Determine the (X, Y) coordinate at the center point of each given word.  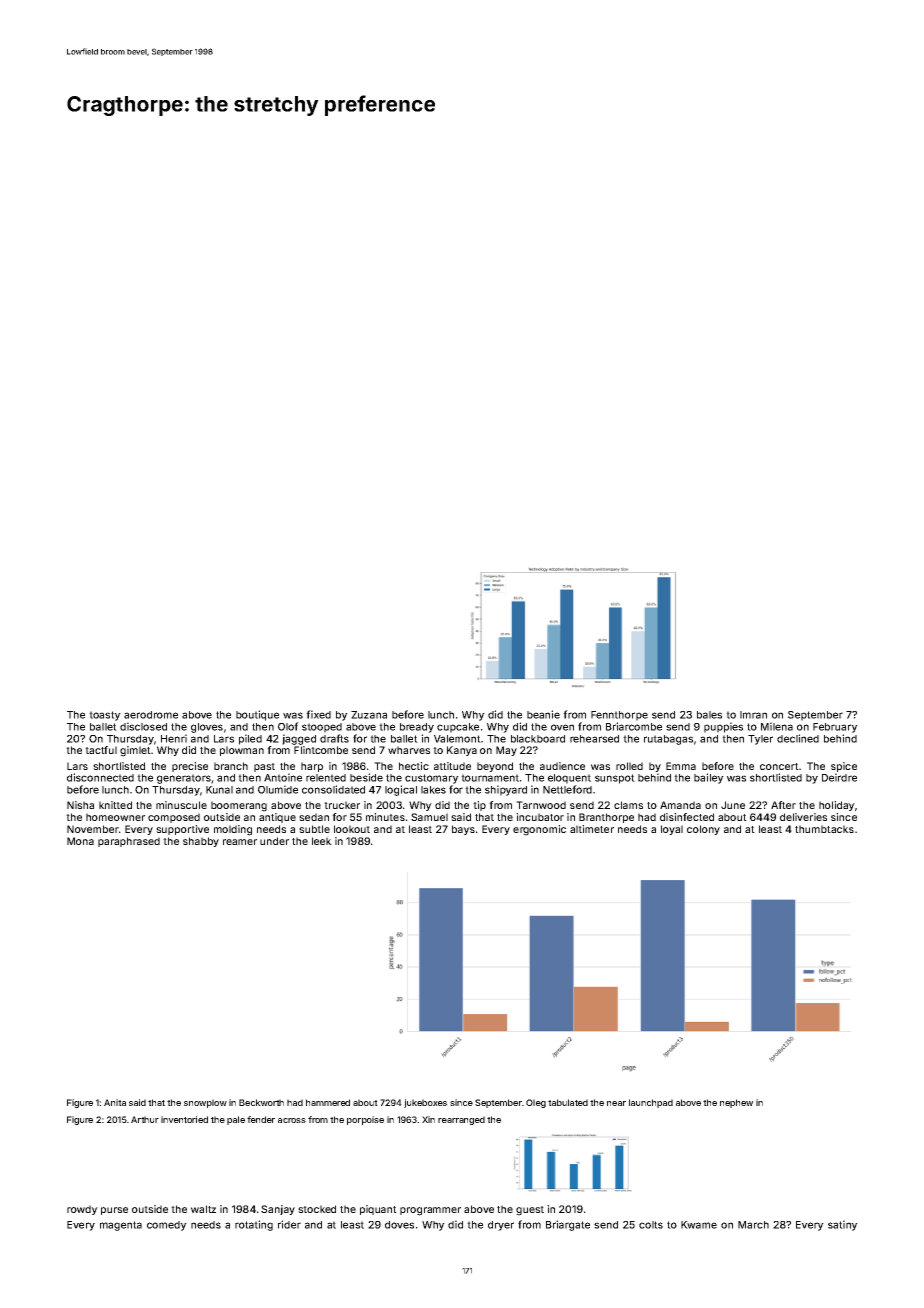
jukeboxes (425, 1103)
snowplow (205, 1103)
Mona (80, 841)
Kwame (699, 1225)
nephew (736, 1103)
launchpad (651, 1103)
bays (463, 830)
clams (628, 805)
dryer (501, 1226)
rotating (254, 1225)
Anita (115, 1102)
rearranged (461, 1120)
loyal (672, 830)
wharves (409, 750)
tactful (101, 750)
